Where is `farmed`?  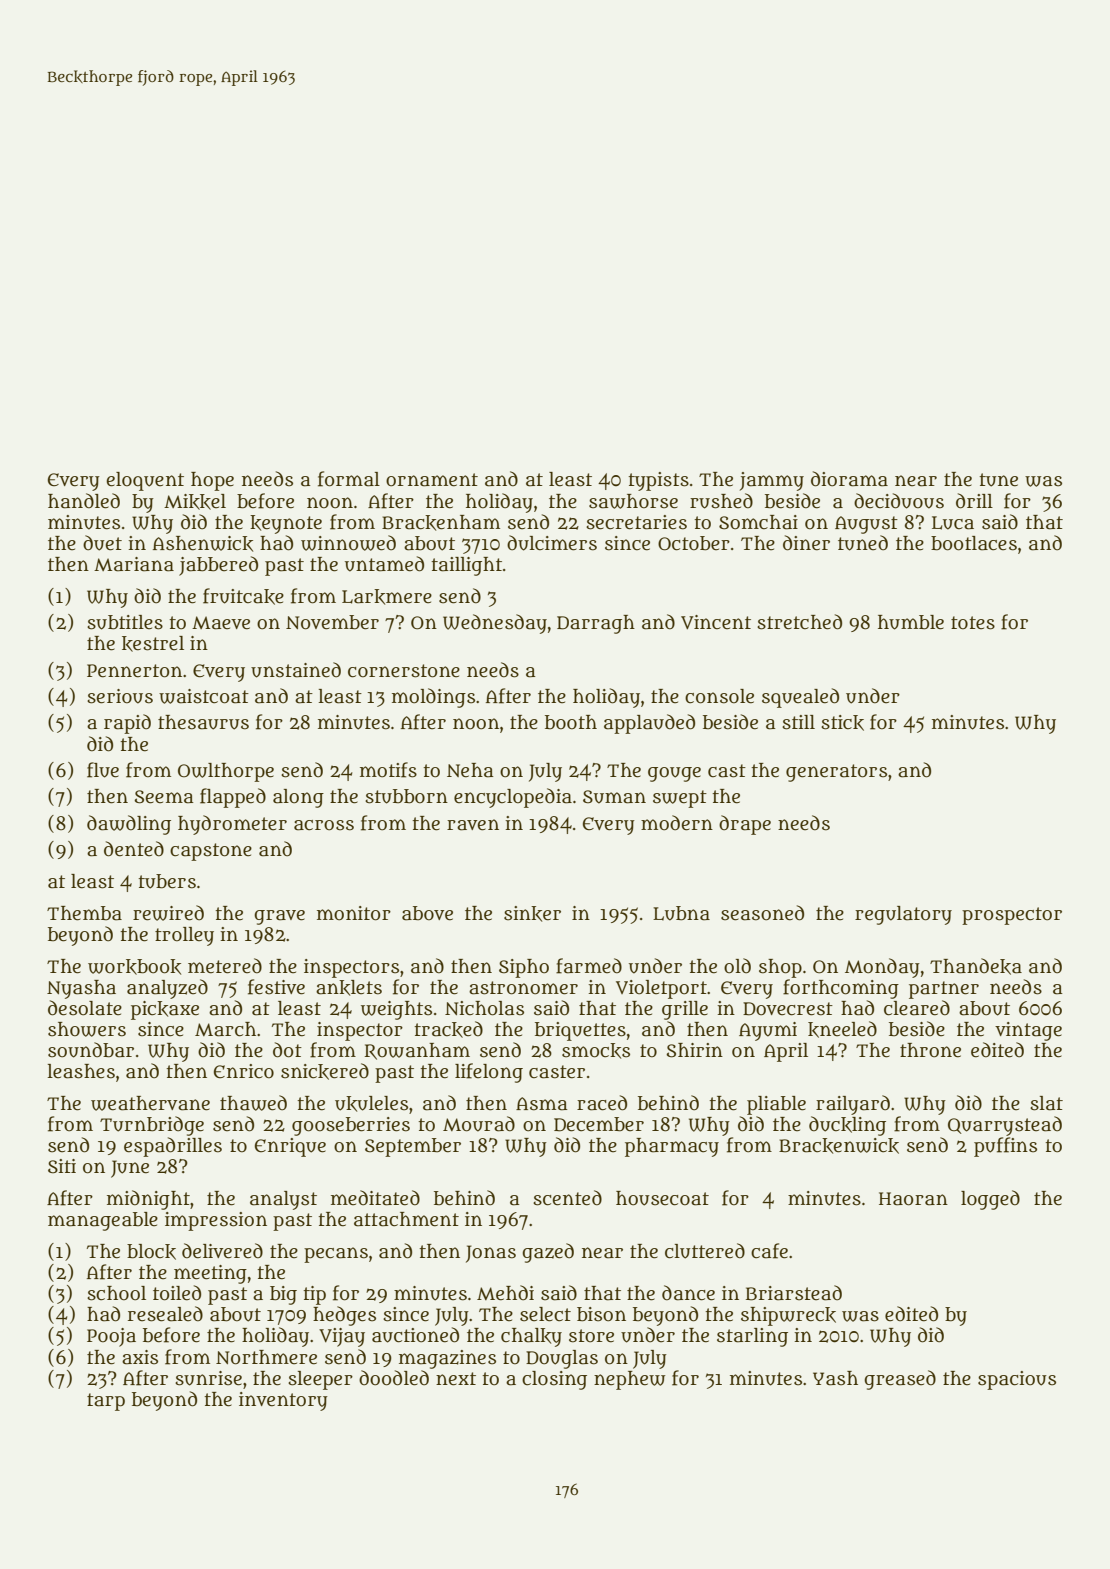 farmed is located at coordinates (589, 966).
